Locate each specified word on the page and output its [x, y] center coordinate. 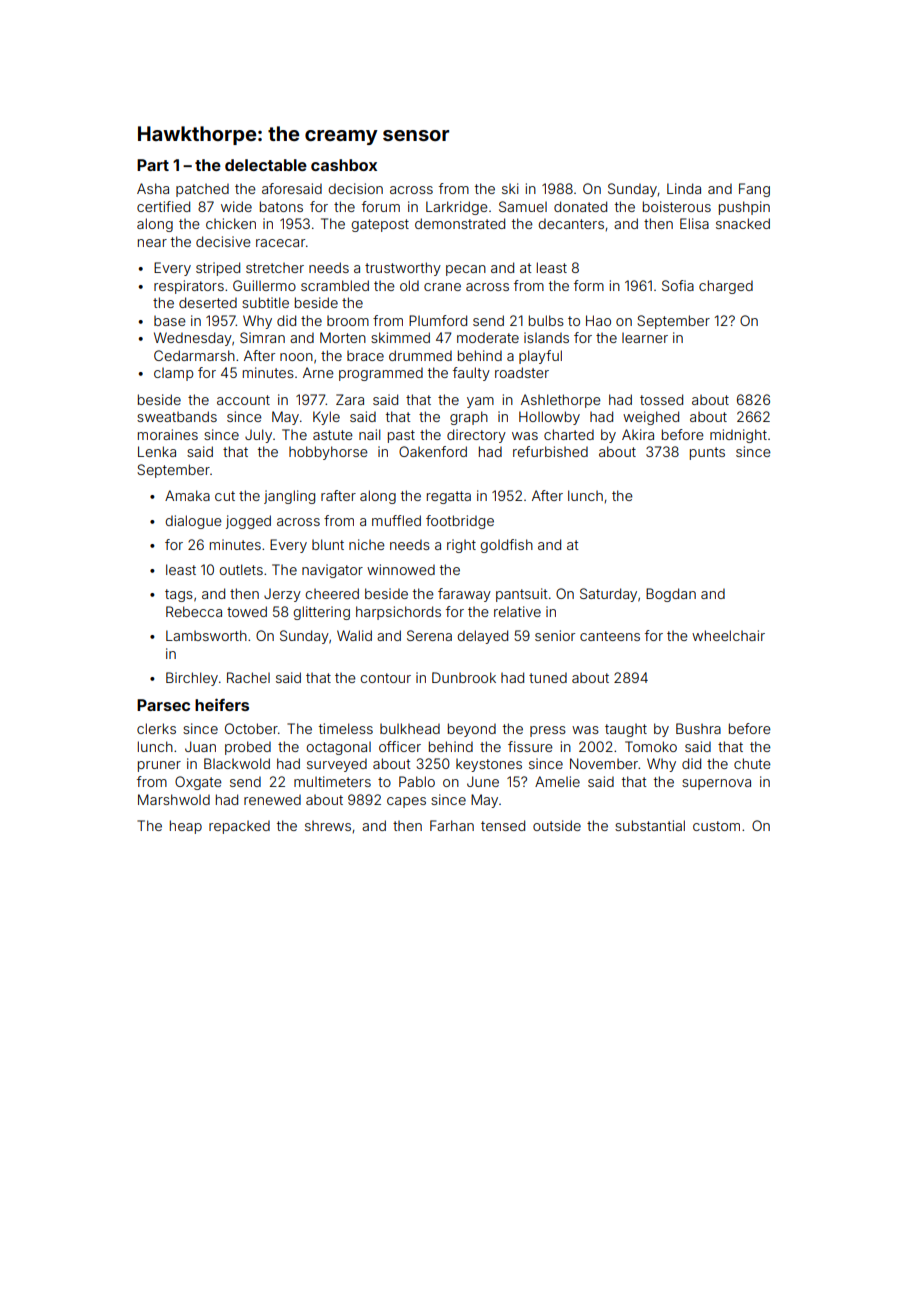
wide [236, 206]
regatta [449, 497]
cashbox [344, 165]
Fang [754, 190]
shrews [328, 826]
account [243, 400]
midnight [738, 436]
